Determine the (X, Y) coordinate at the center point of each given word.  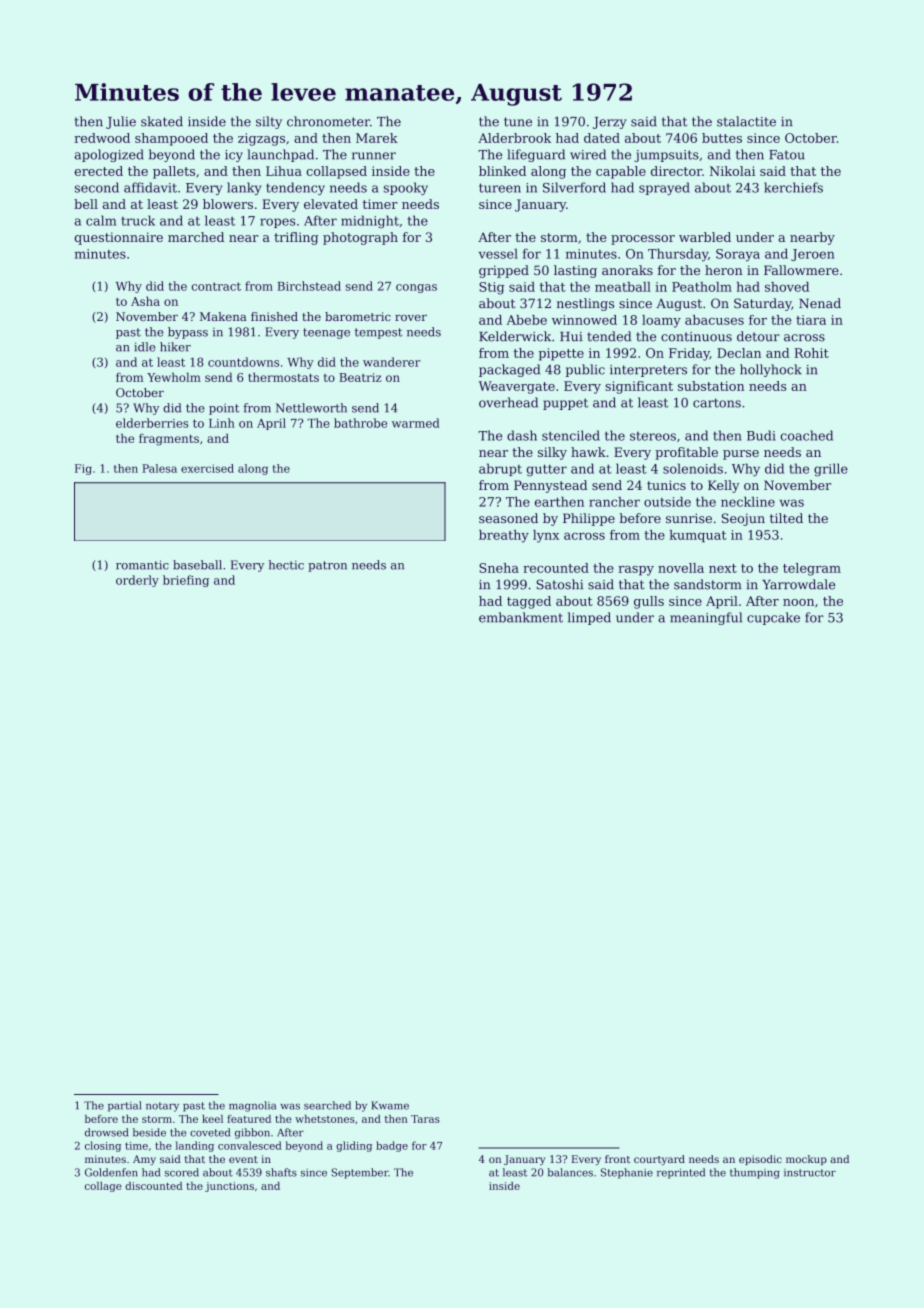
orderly (137, 581)
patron (327, 566)
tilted (786, 518)
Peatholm (702, 287)
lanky (244, 188)
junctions (229, 1187)
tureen (500, 188)
